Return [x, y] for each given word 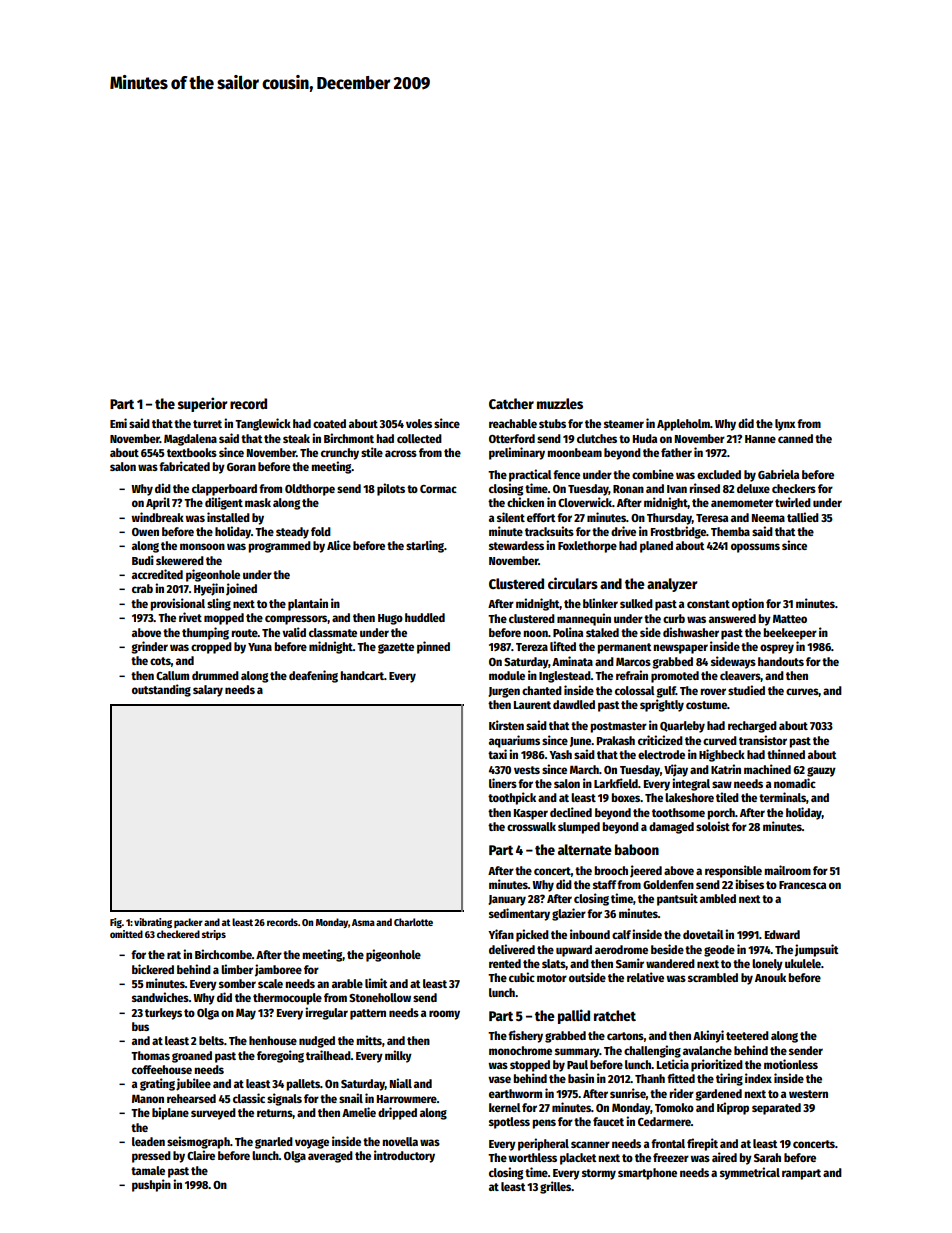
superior [202, 404]
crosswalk [531, 826]
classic [249, 1098]
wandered [670, 963]
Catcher [511, 403]
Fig [116, 923]
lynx [785, 425]
